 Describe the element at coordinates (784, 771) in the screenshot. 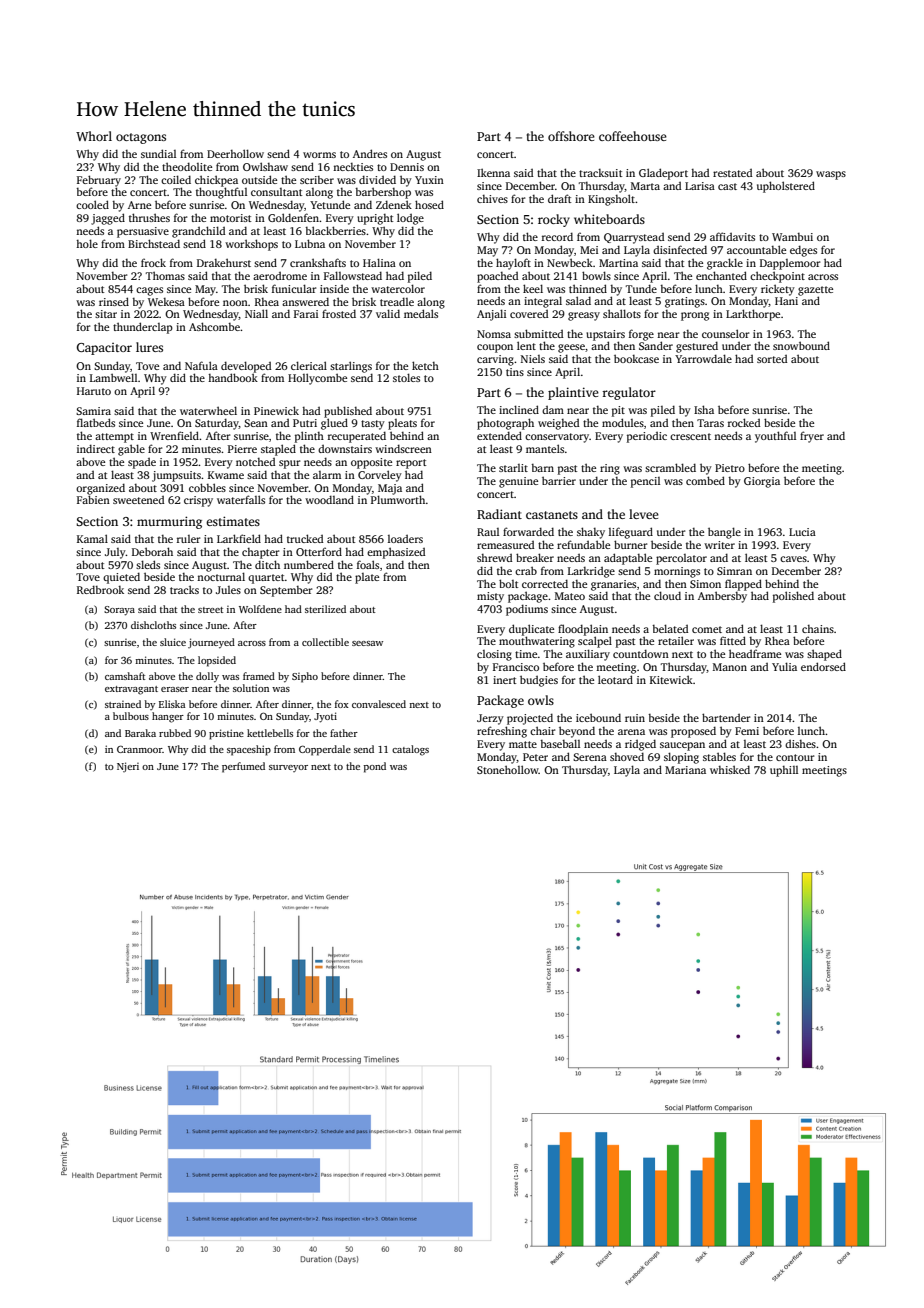

I see `uphill` at that location.
